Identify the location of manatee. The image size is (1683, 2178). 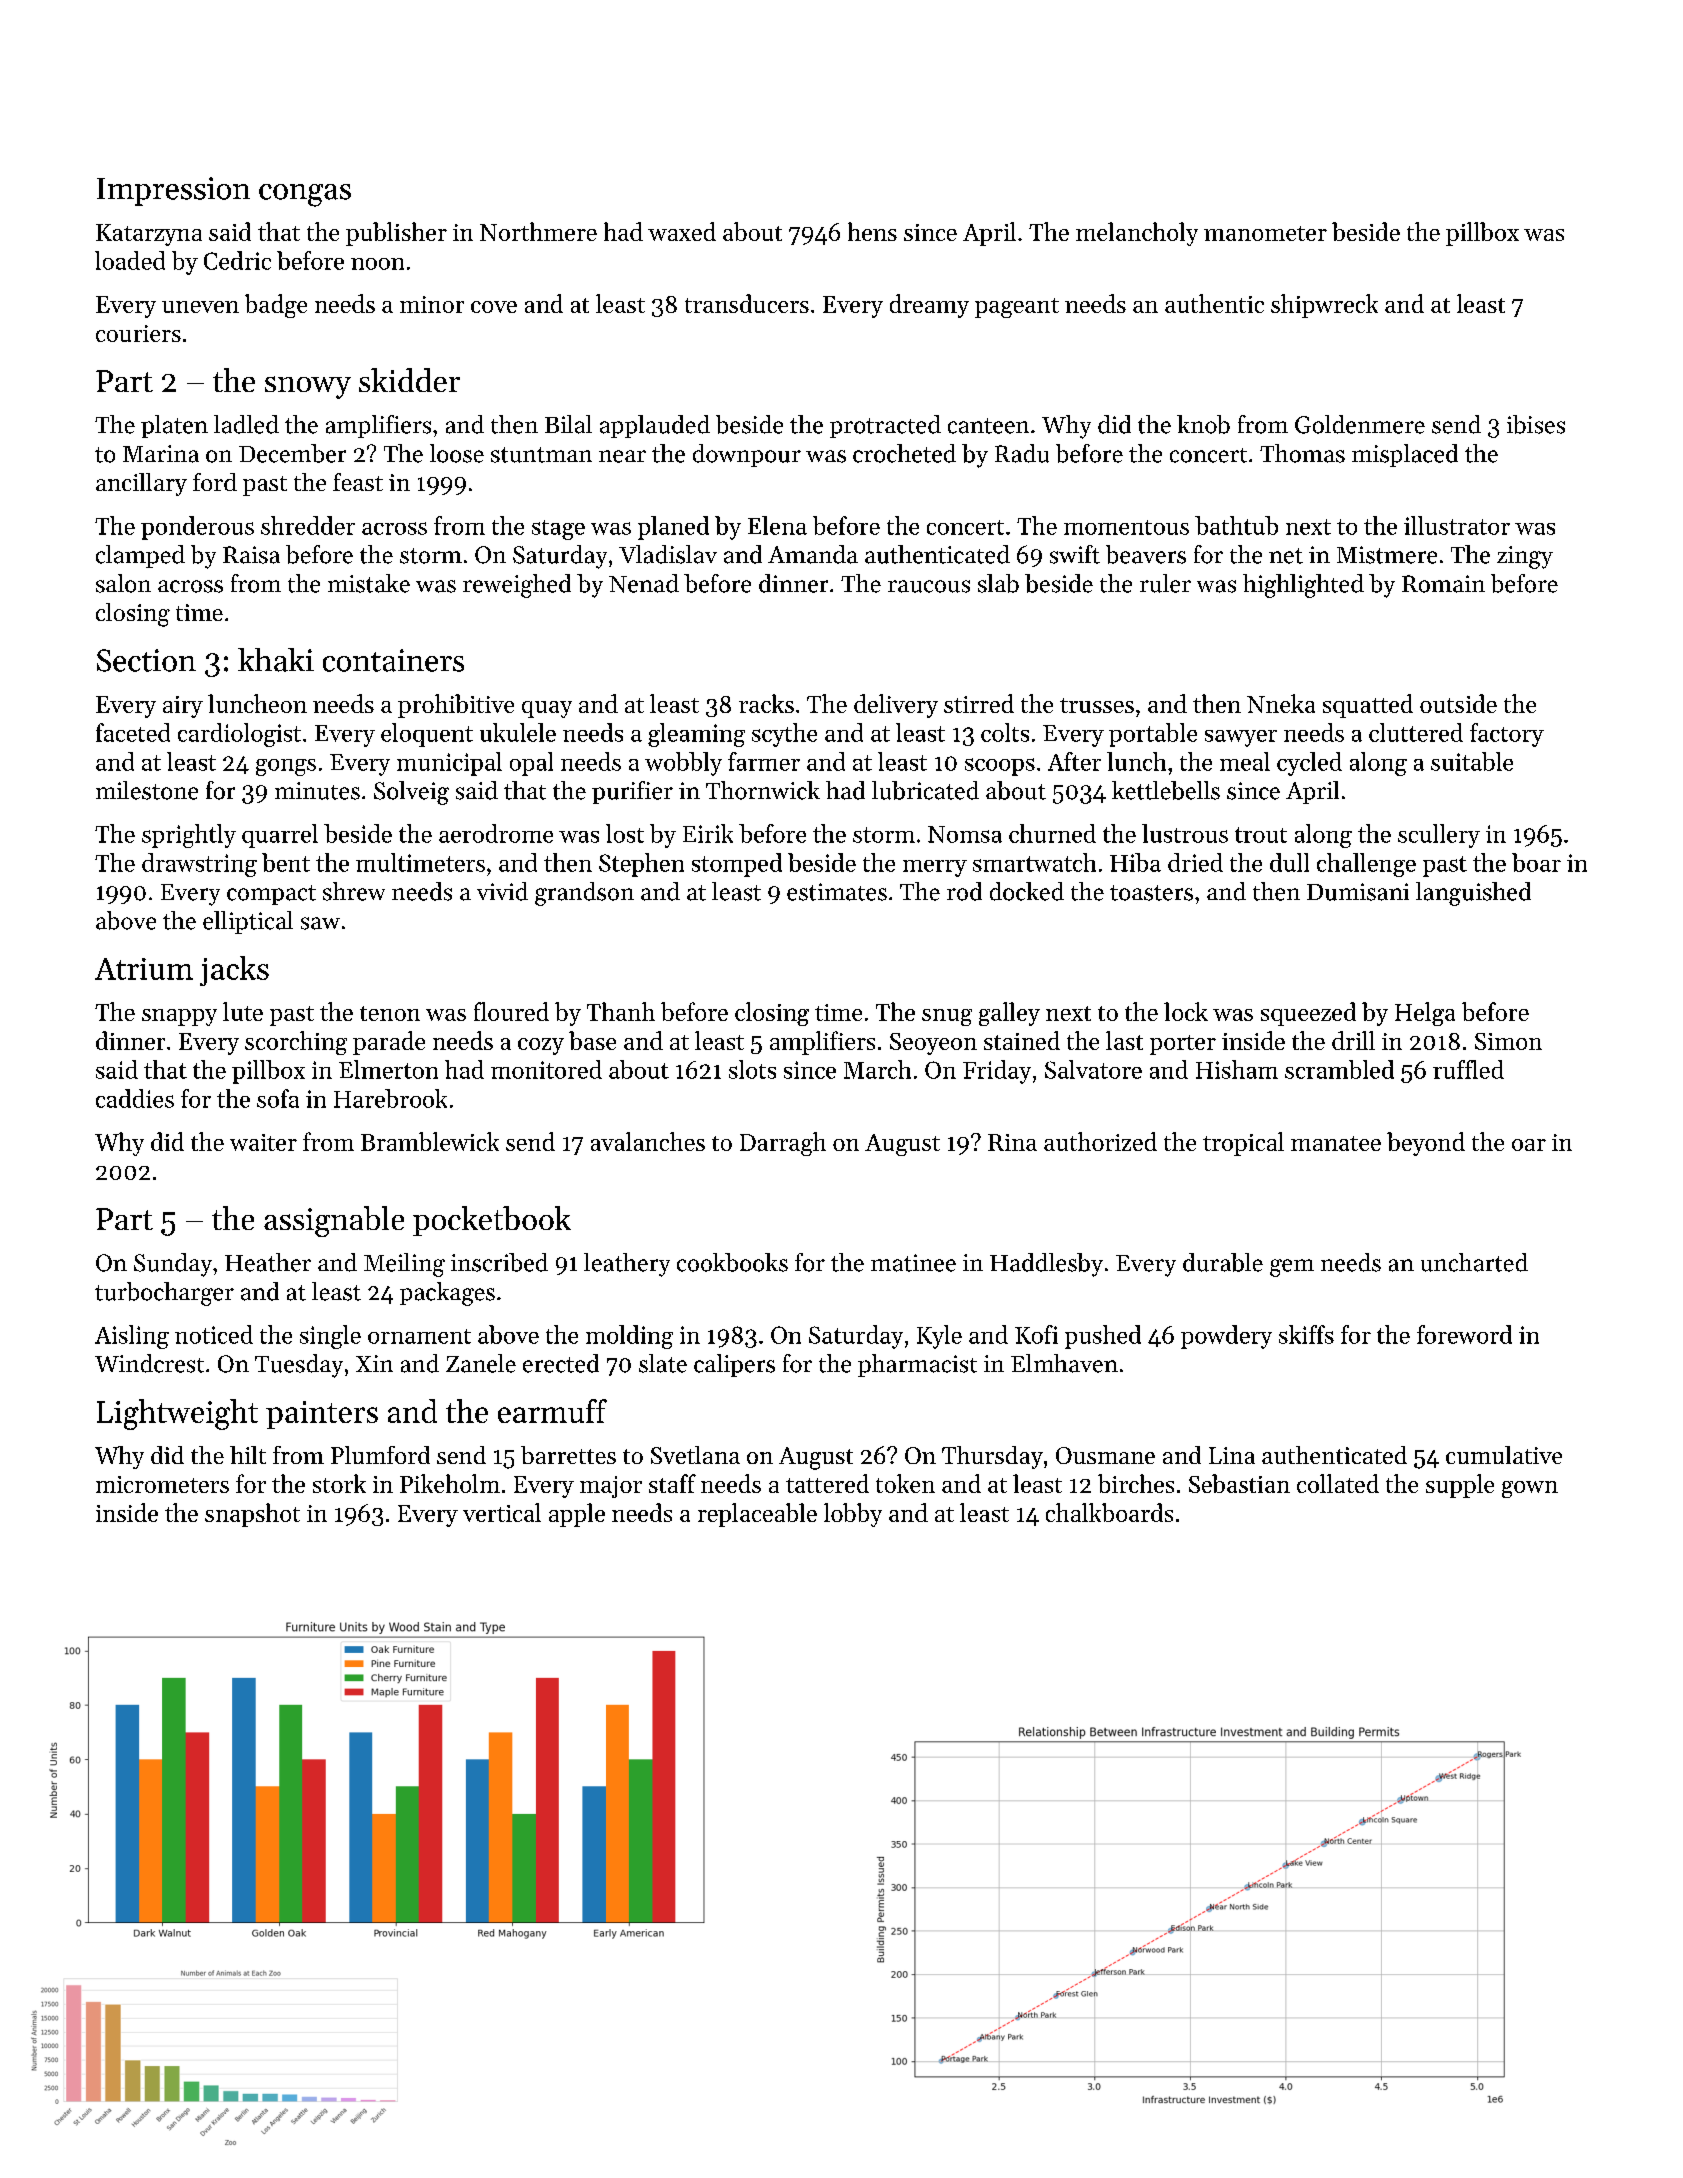
(1336, 1143).
